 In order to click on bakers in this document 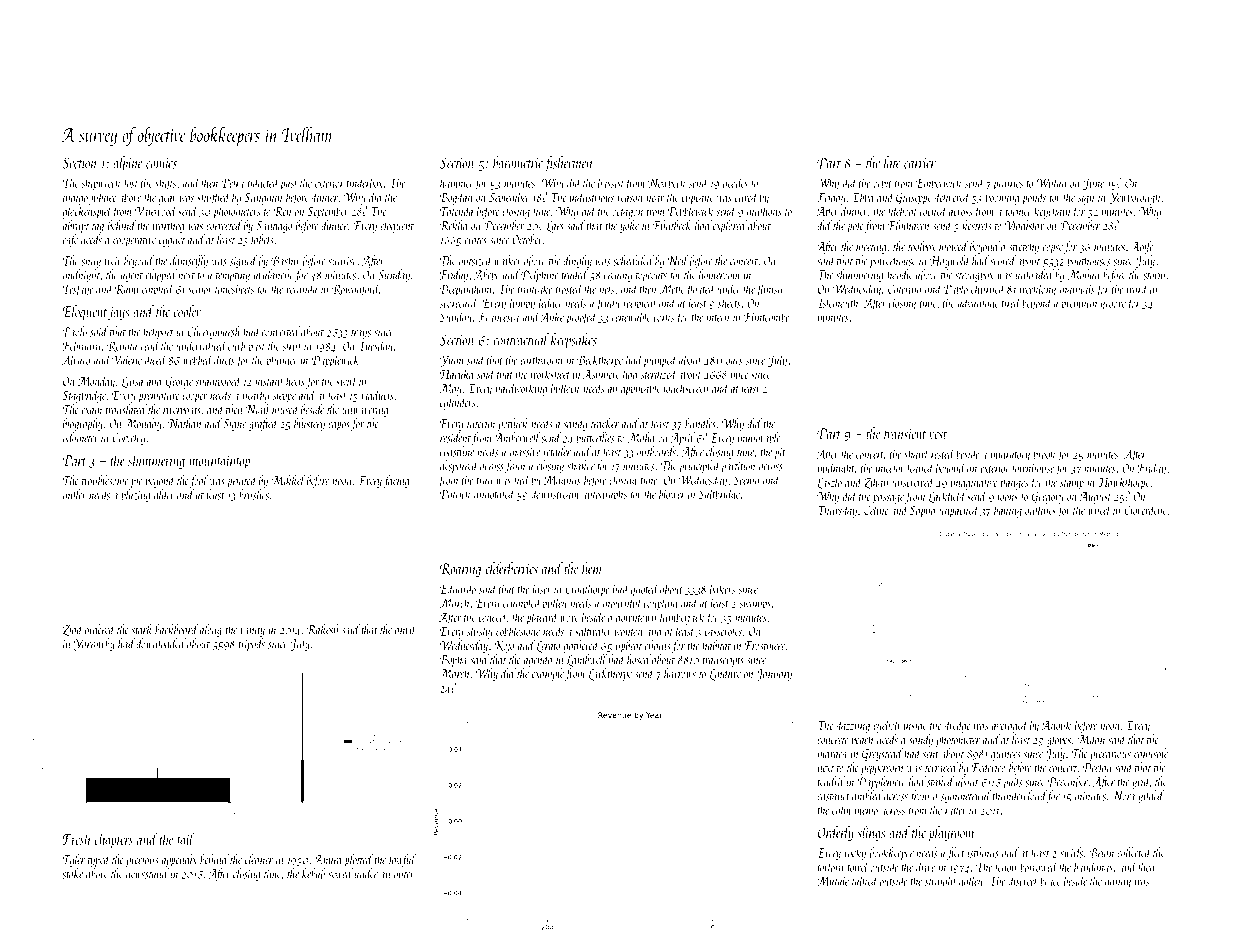, I will do `click(722, 588)`.
